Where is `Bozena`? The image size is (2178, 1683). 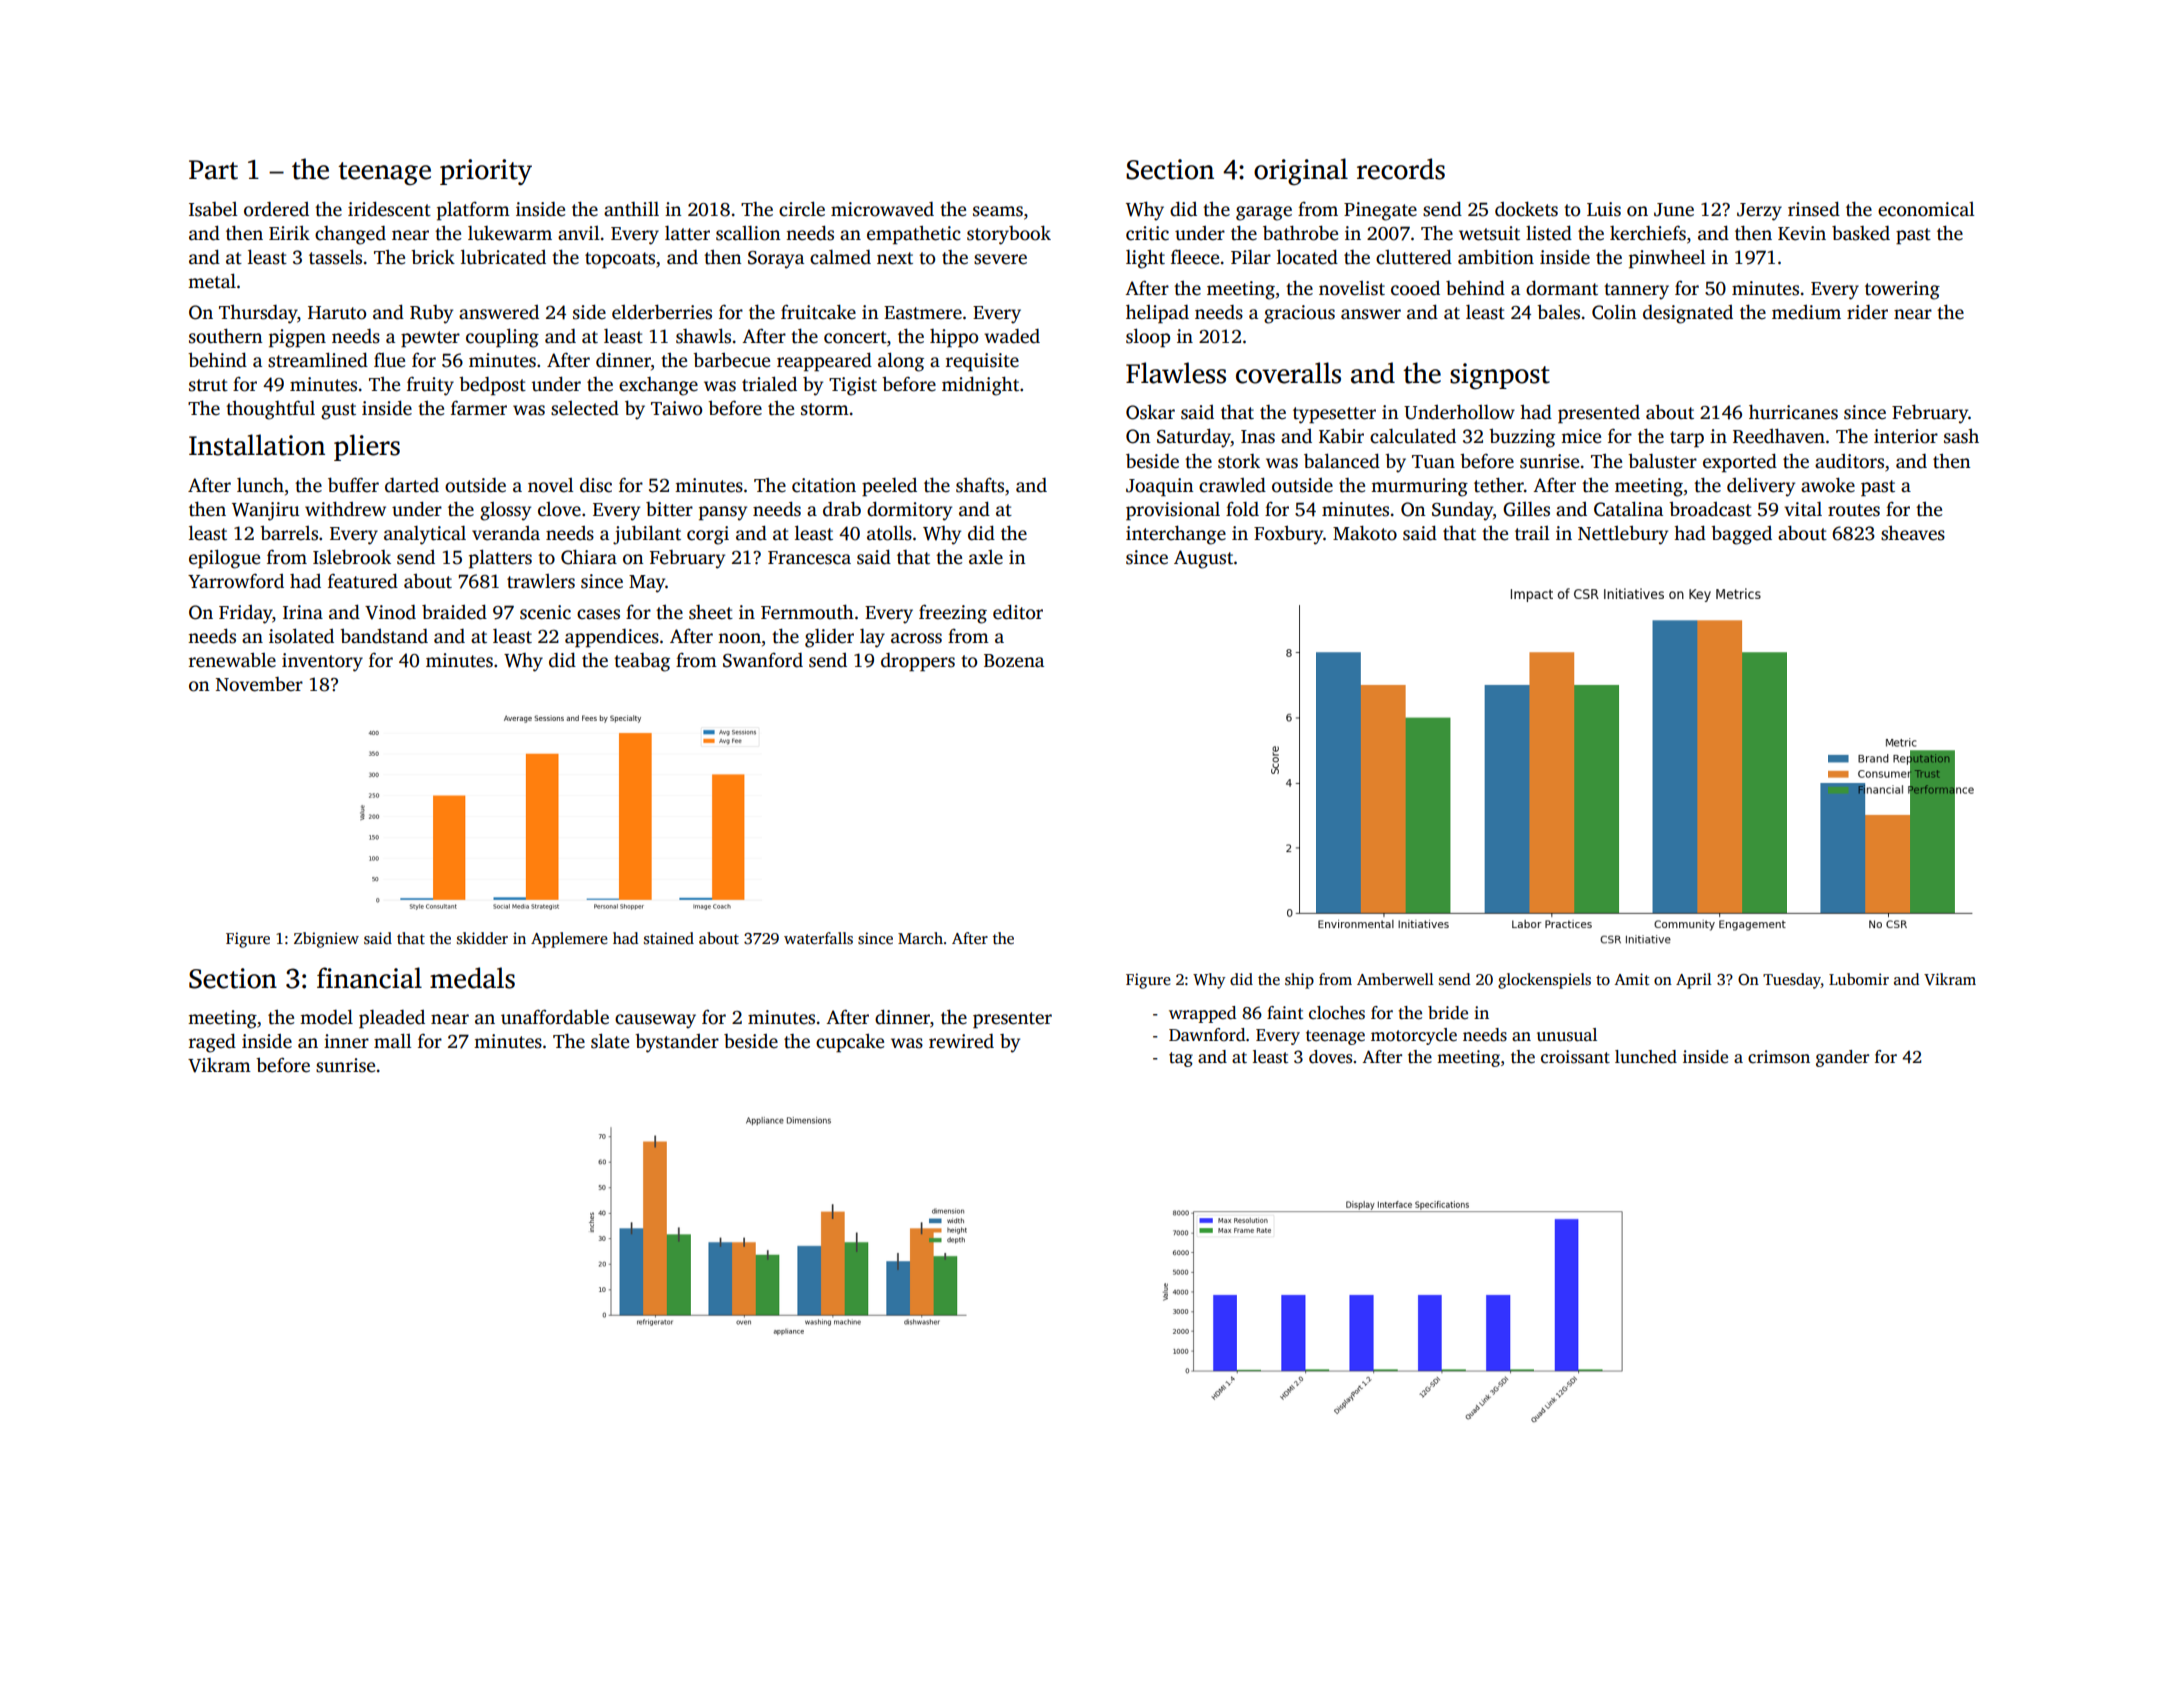 Bozena is located at coordinates (1014, 661).
